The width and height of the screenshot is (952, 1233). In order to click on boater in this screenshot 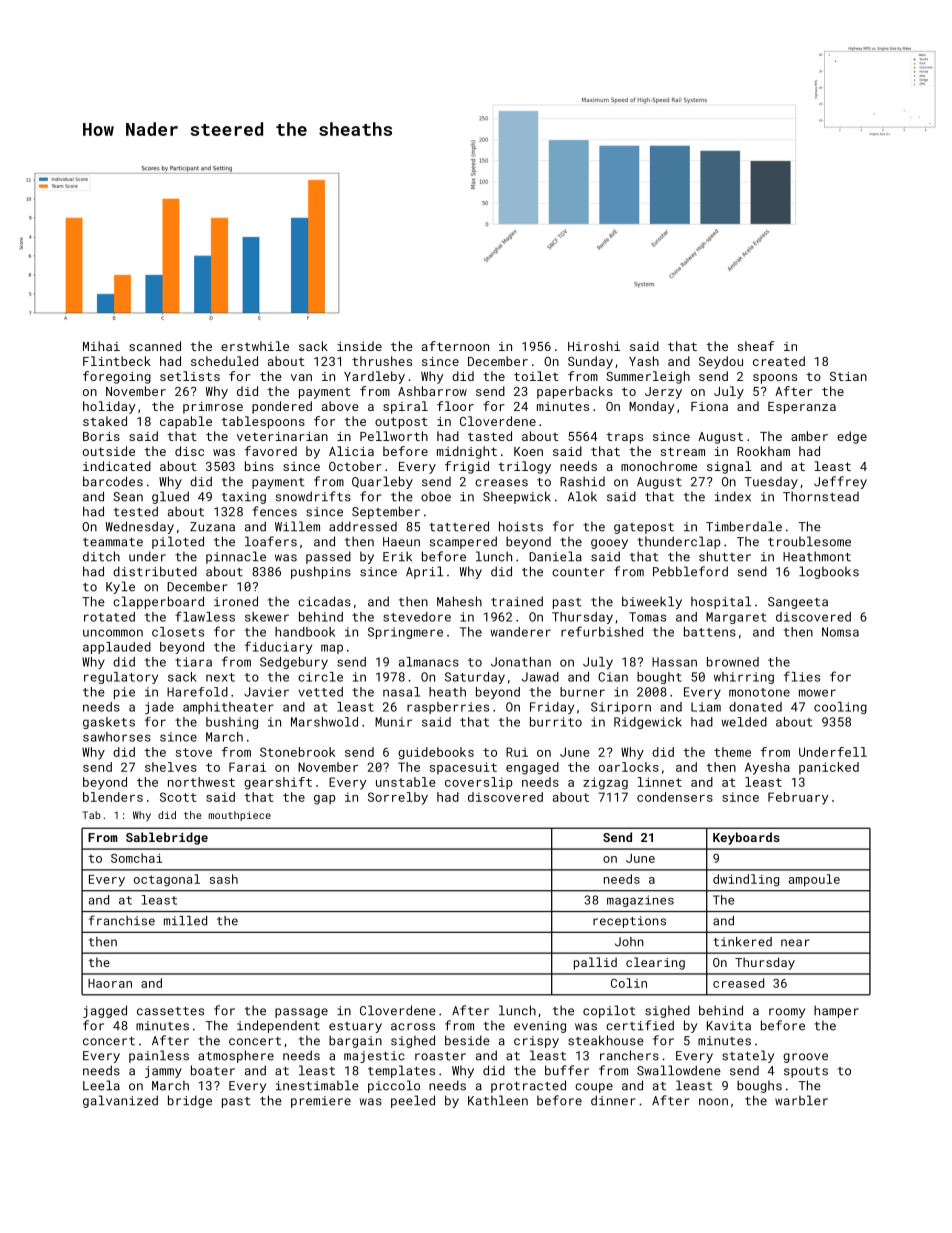, I will do `click(213, 1070)`.
